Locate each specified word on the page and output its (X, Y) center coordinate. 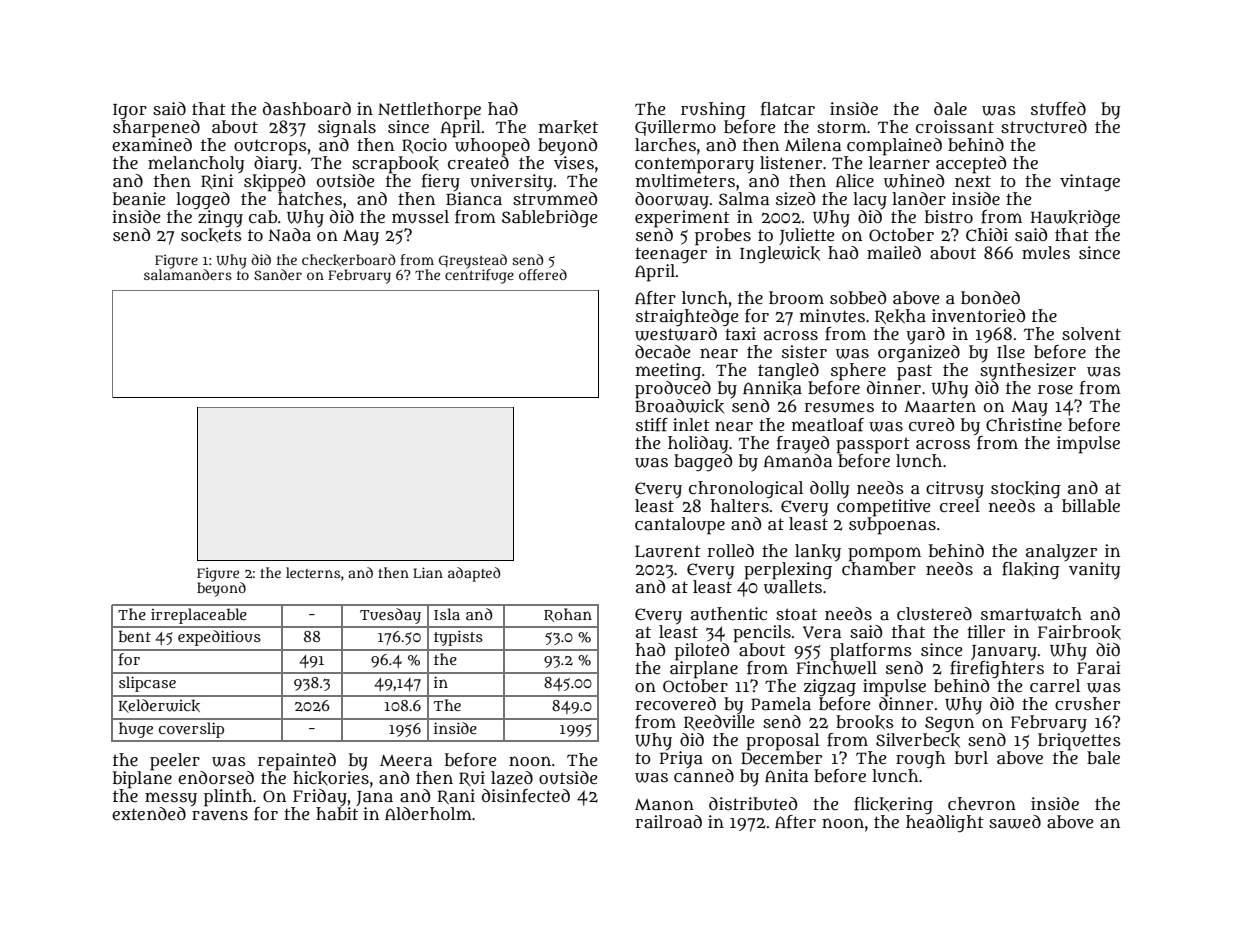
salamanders (188, 274)
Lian (428, 572)
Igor (130, 111)
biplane (142, 779)
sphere (858, 372)
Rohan (568, 615)
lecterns (313, 572)
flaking (1031, 570)
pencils (762, 634)
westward (676, 334)
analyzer (1061, 552)
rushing (713, 110)
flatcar (788, 109)
